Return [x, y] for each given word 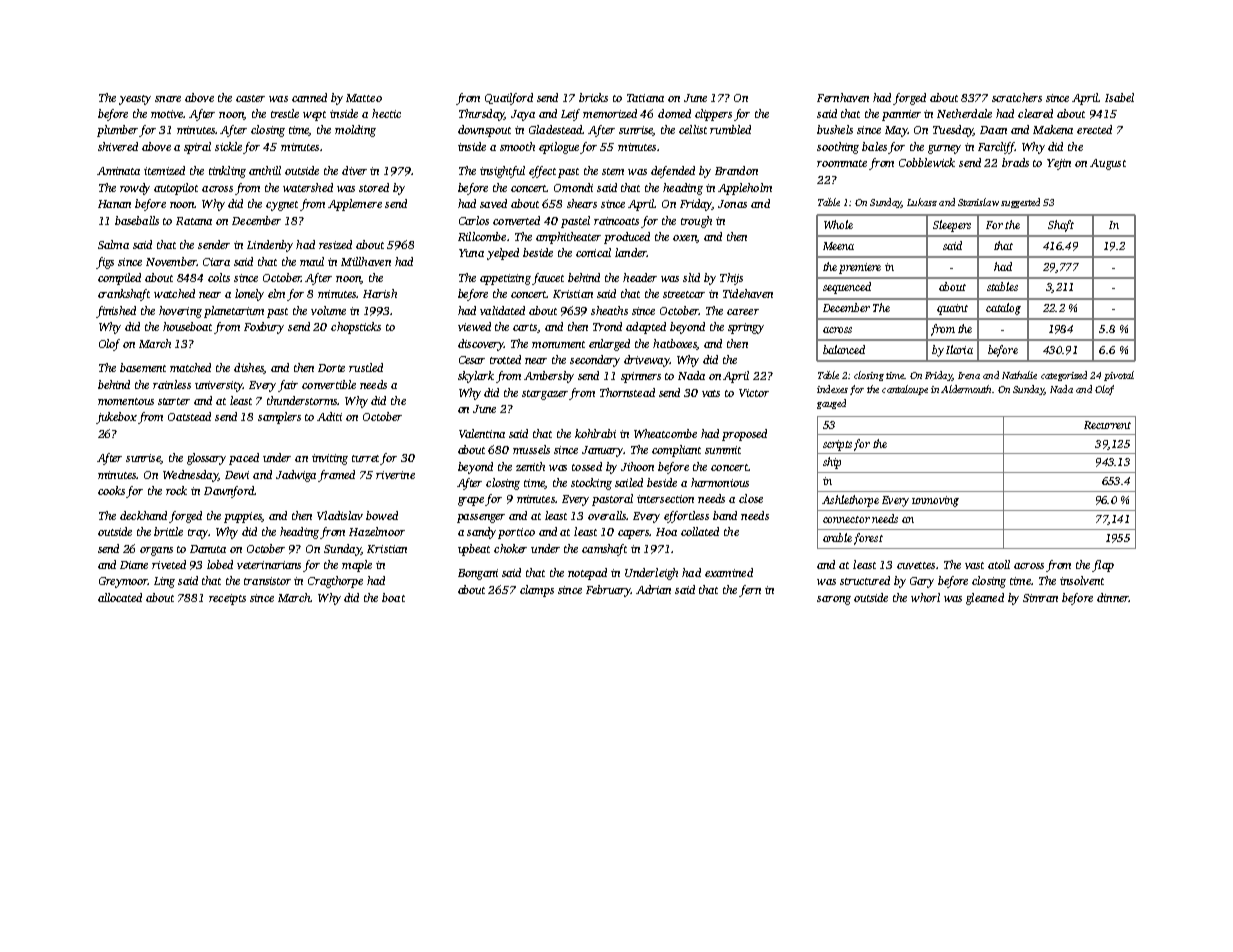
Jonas [732, 204]
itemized [164, 170]
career [743, 312]
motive [167, 114]
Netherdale [964, 113]
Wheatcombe [665, 433]
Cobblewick [927, 162]
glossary [206, 459]
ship [832, 463]
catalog [1003, 309]
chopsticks [356, 328]
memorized [610, 113]
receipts [227, 599]
